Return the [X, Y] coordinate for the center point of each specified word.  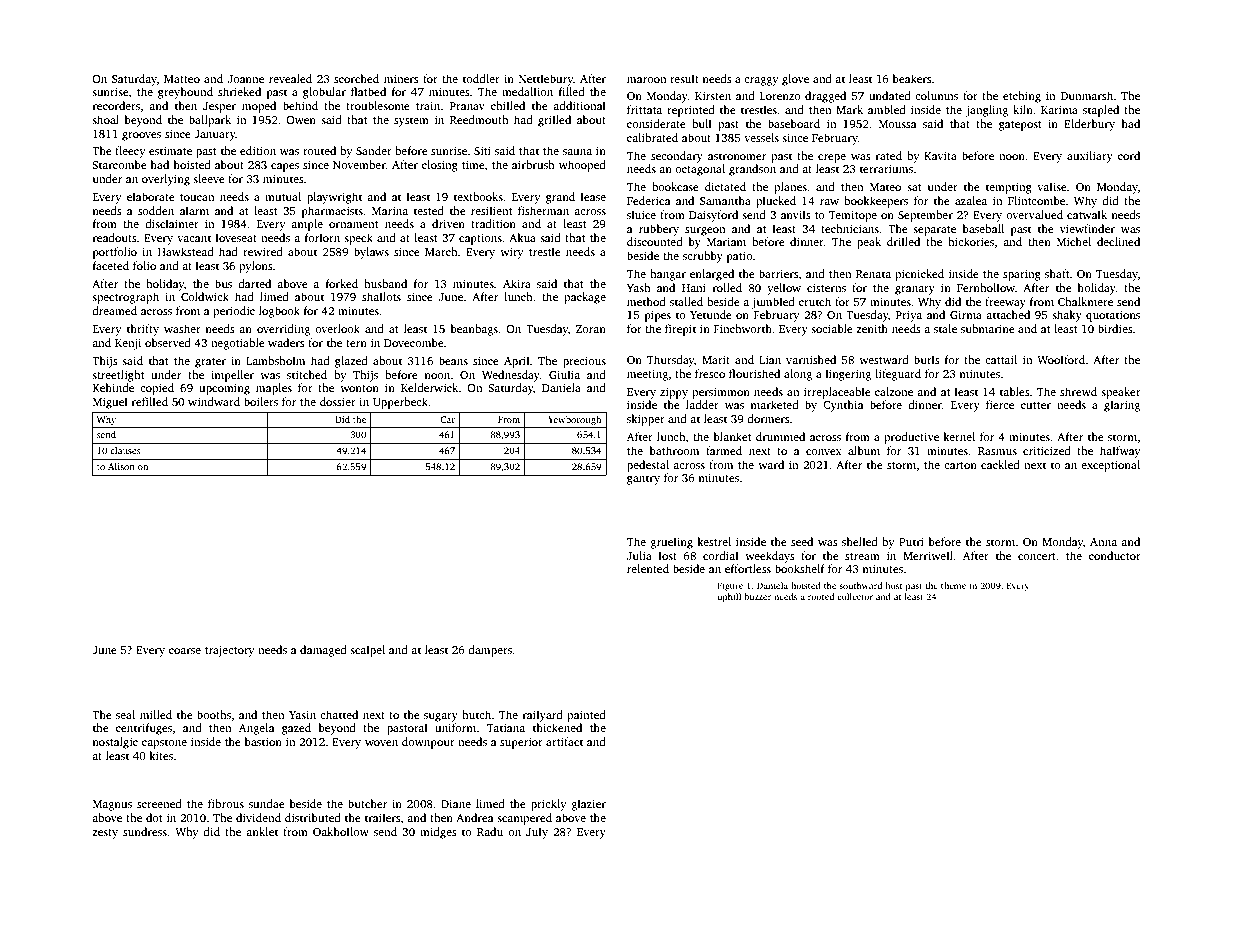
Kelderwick [429, 387]
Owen [301, 120]
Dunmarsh [1087, 95]
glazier [589, 805]
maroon [646, 80]
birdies [1115, 328]
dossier [338, 401]
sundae [267, 803]
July [537, 833]
